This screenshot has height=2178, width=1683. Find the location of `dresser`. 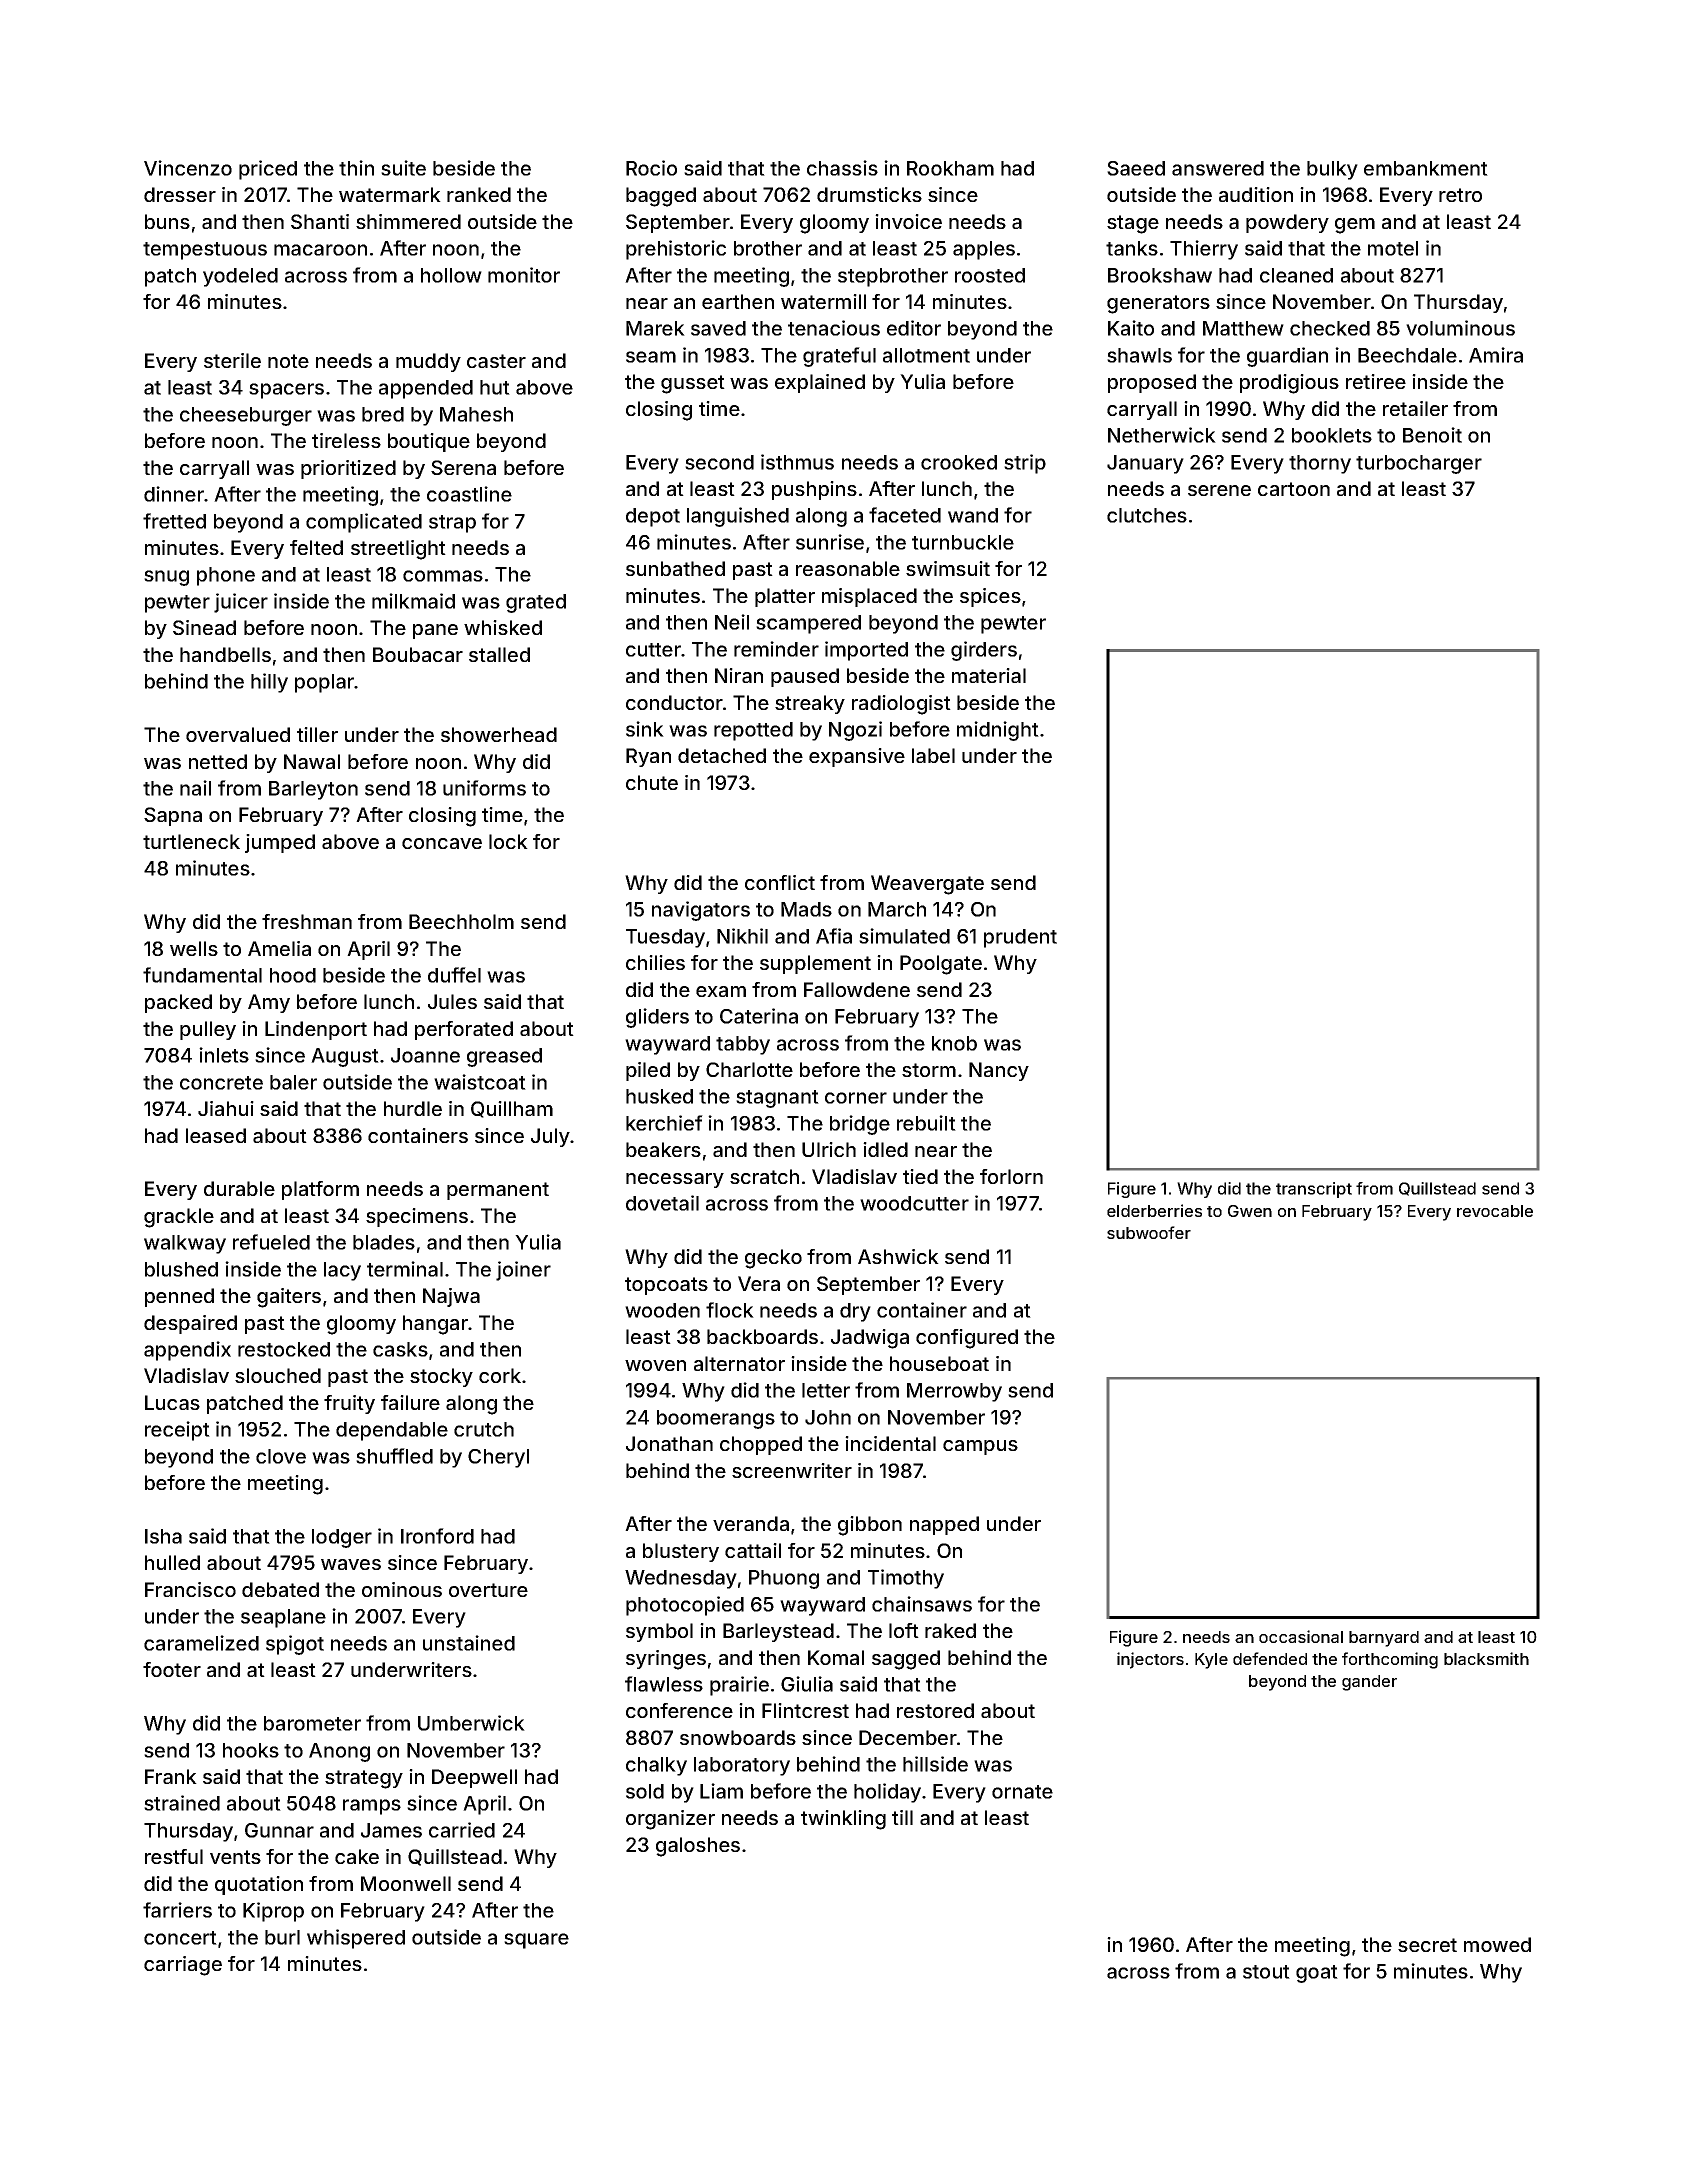

dresser is located at coordinates (180, 194).
